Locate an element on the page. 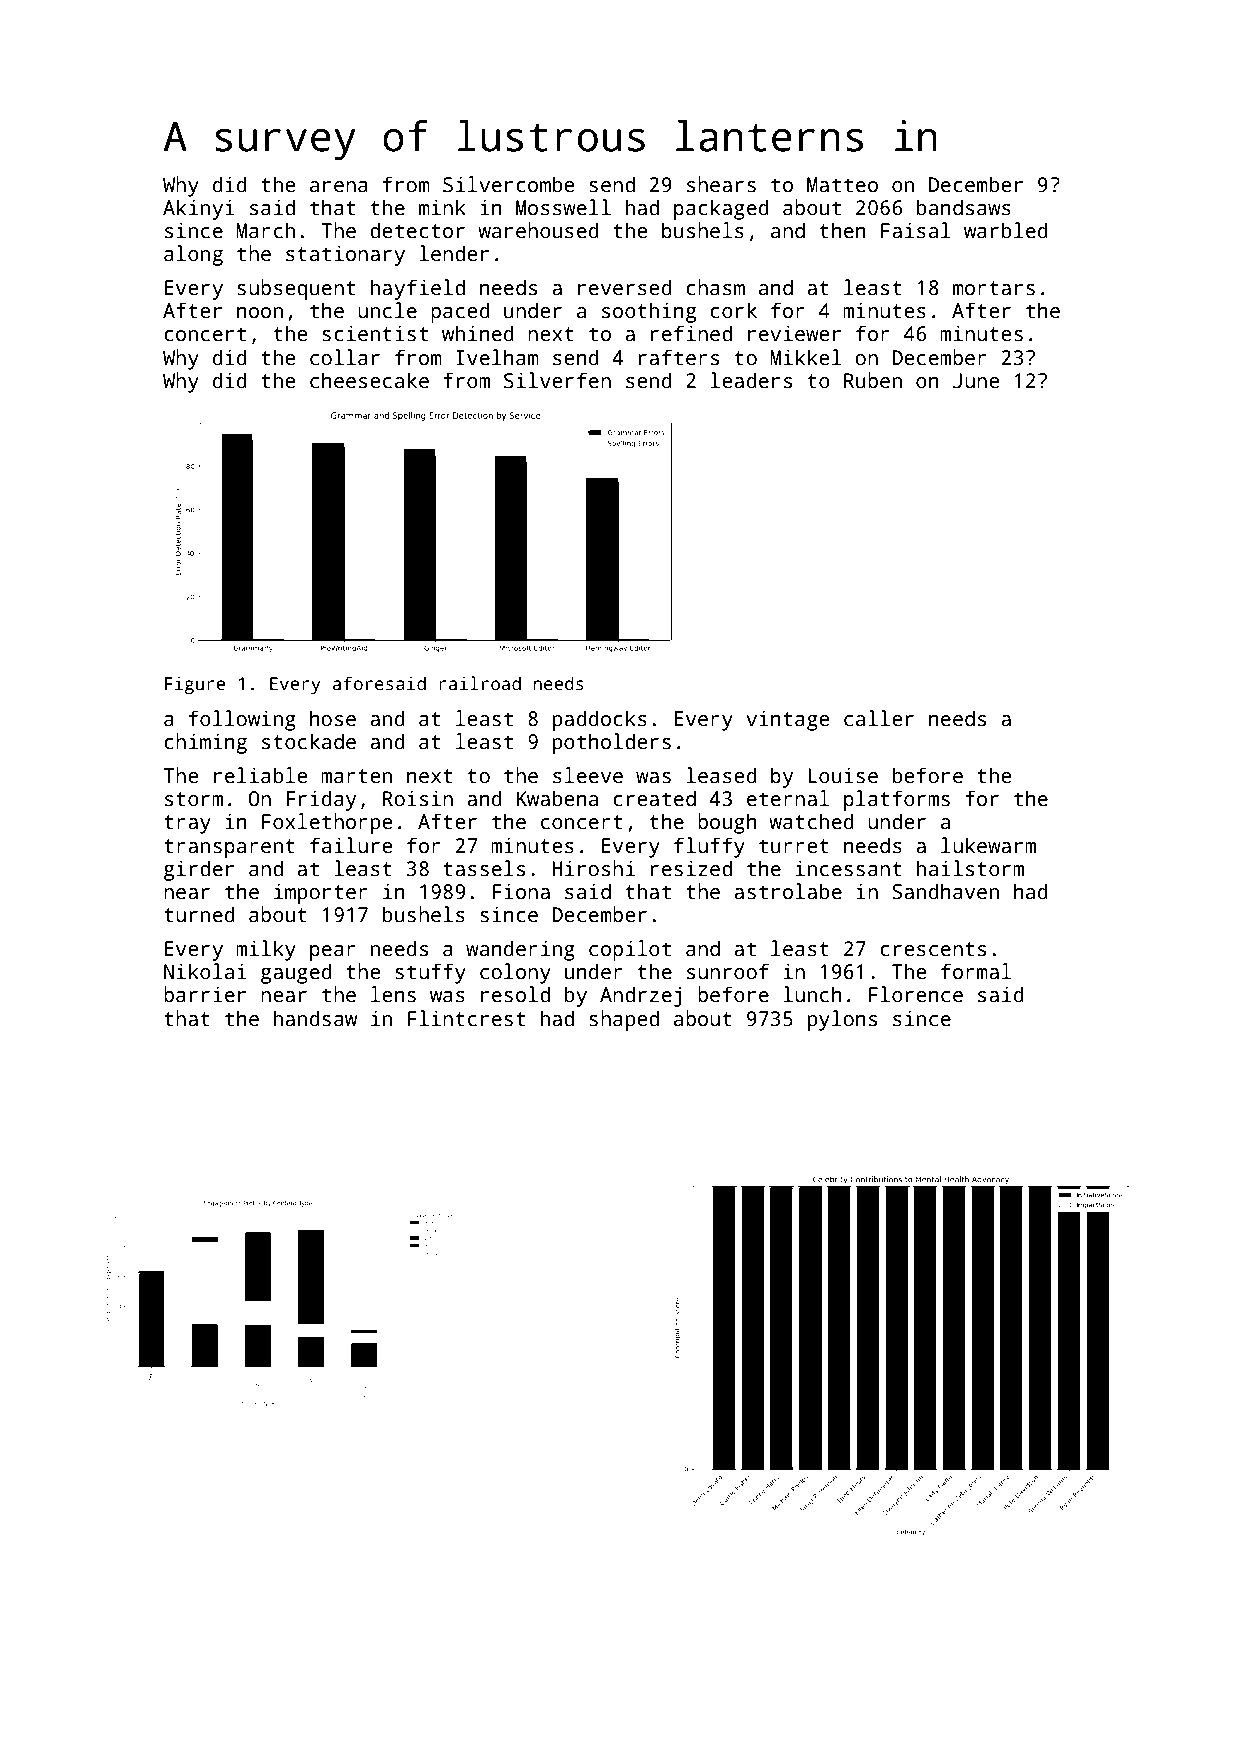  Figure is located at coordinates (195, 685).
